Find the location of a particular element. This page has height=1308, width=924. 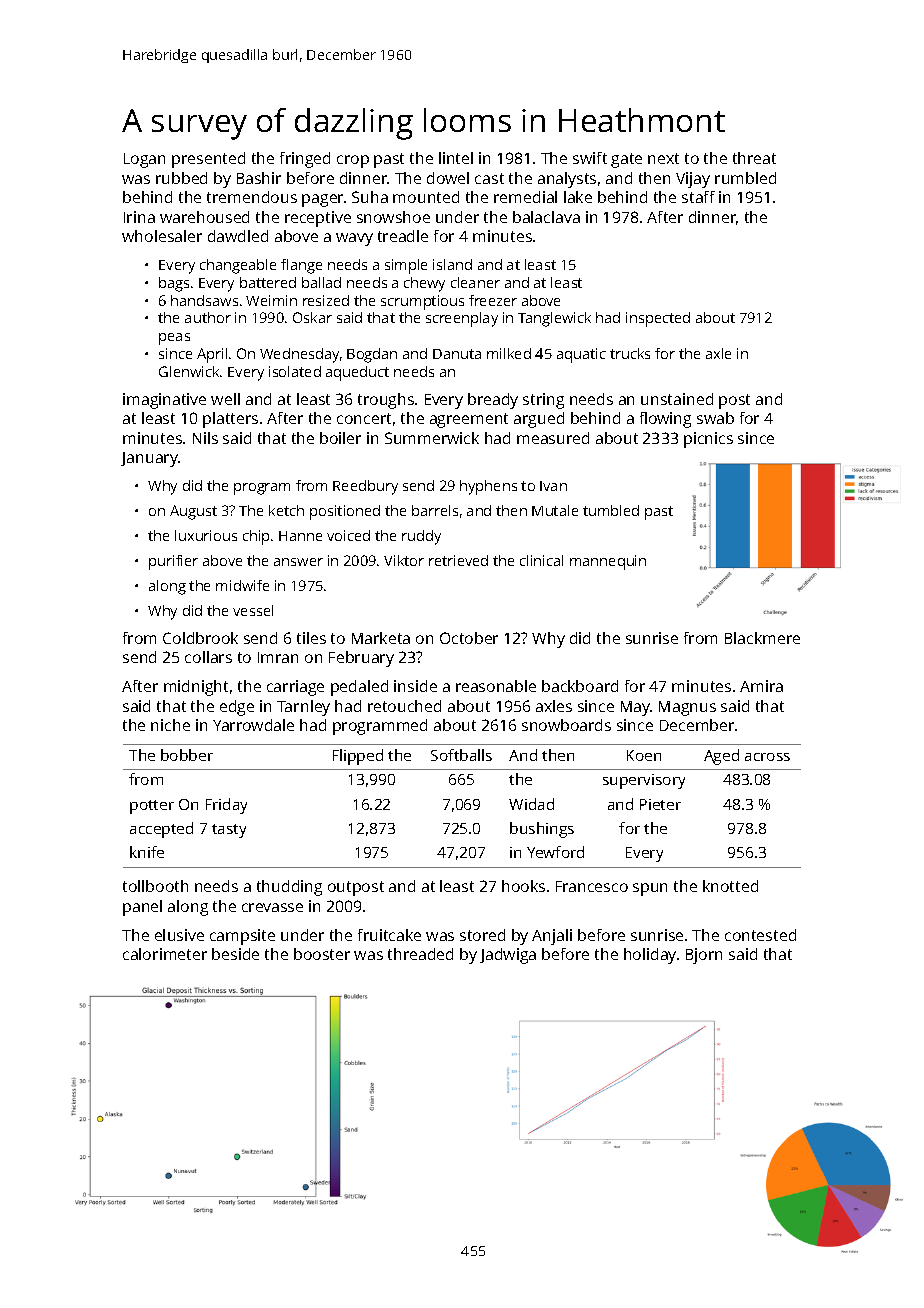

Nils is located at coordinates (205, 438).
